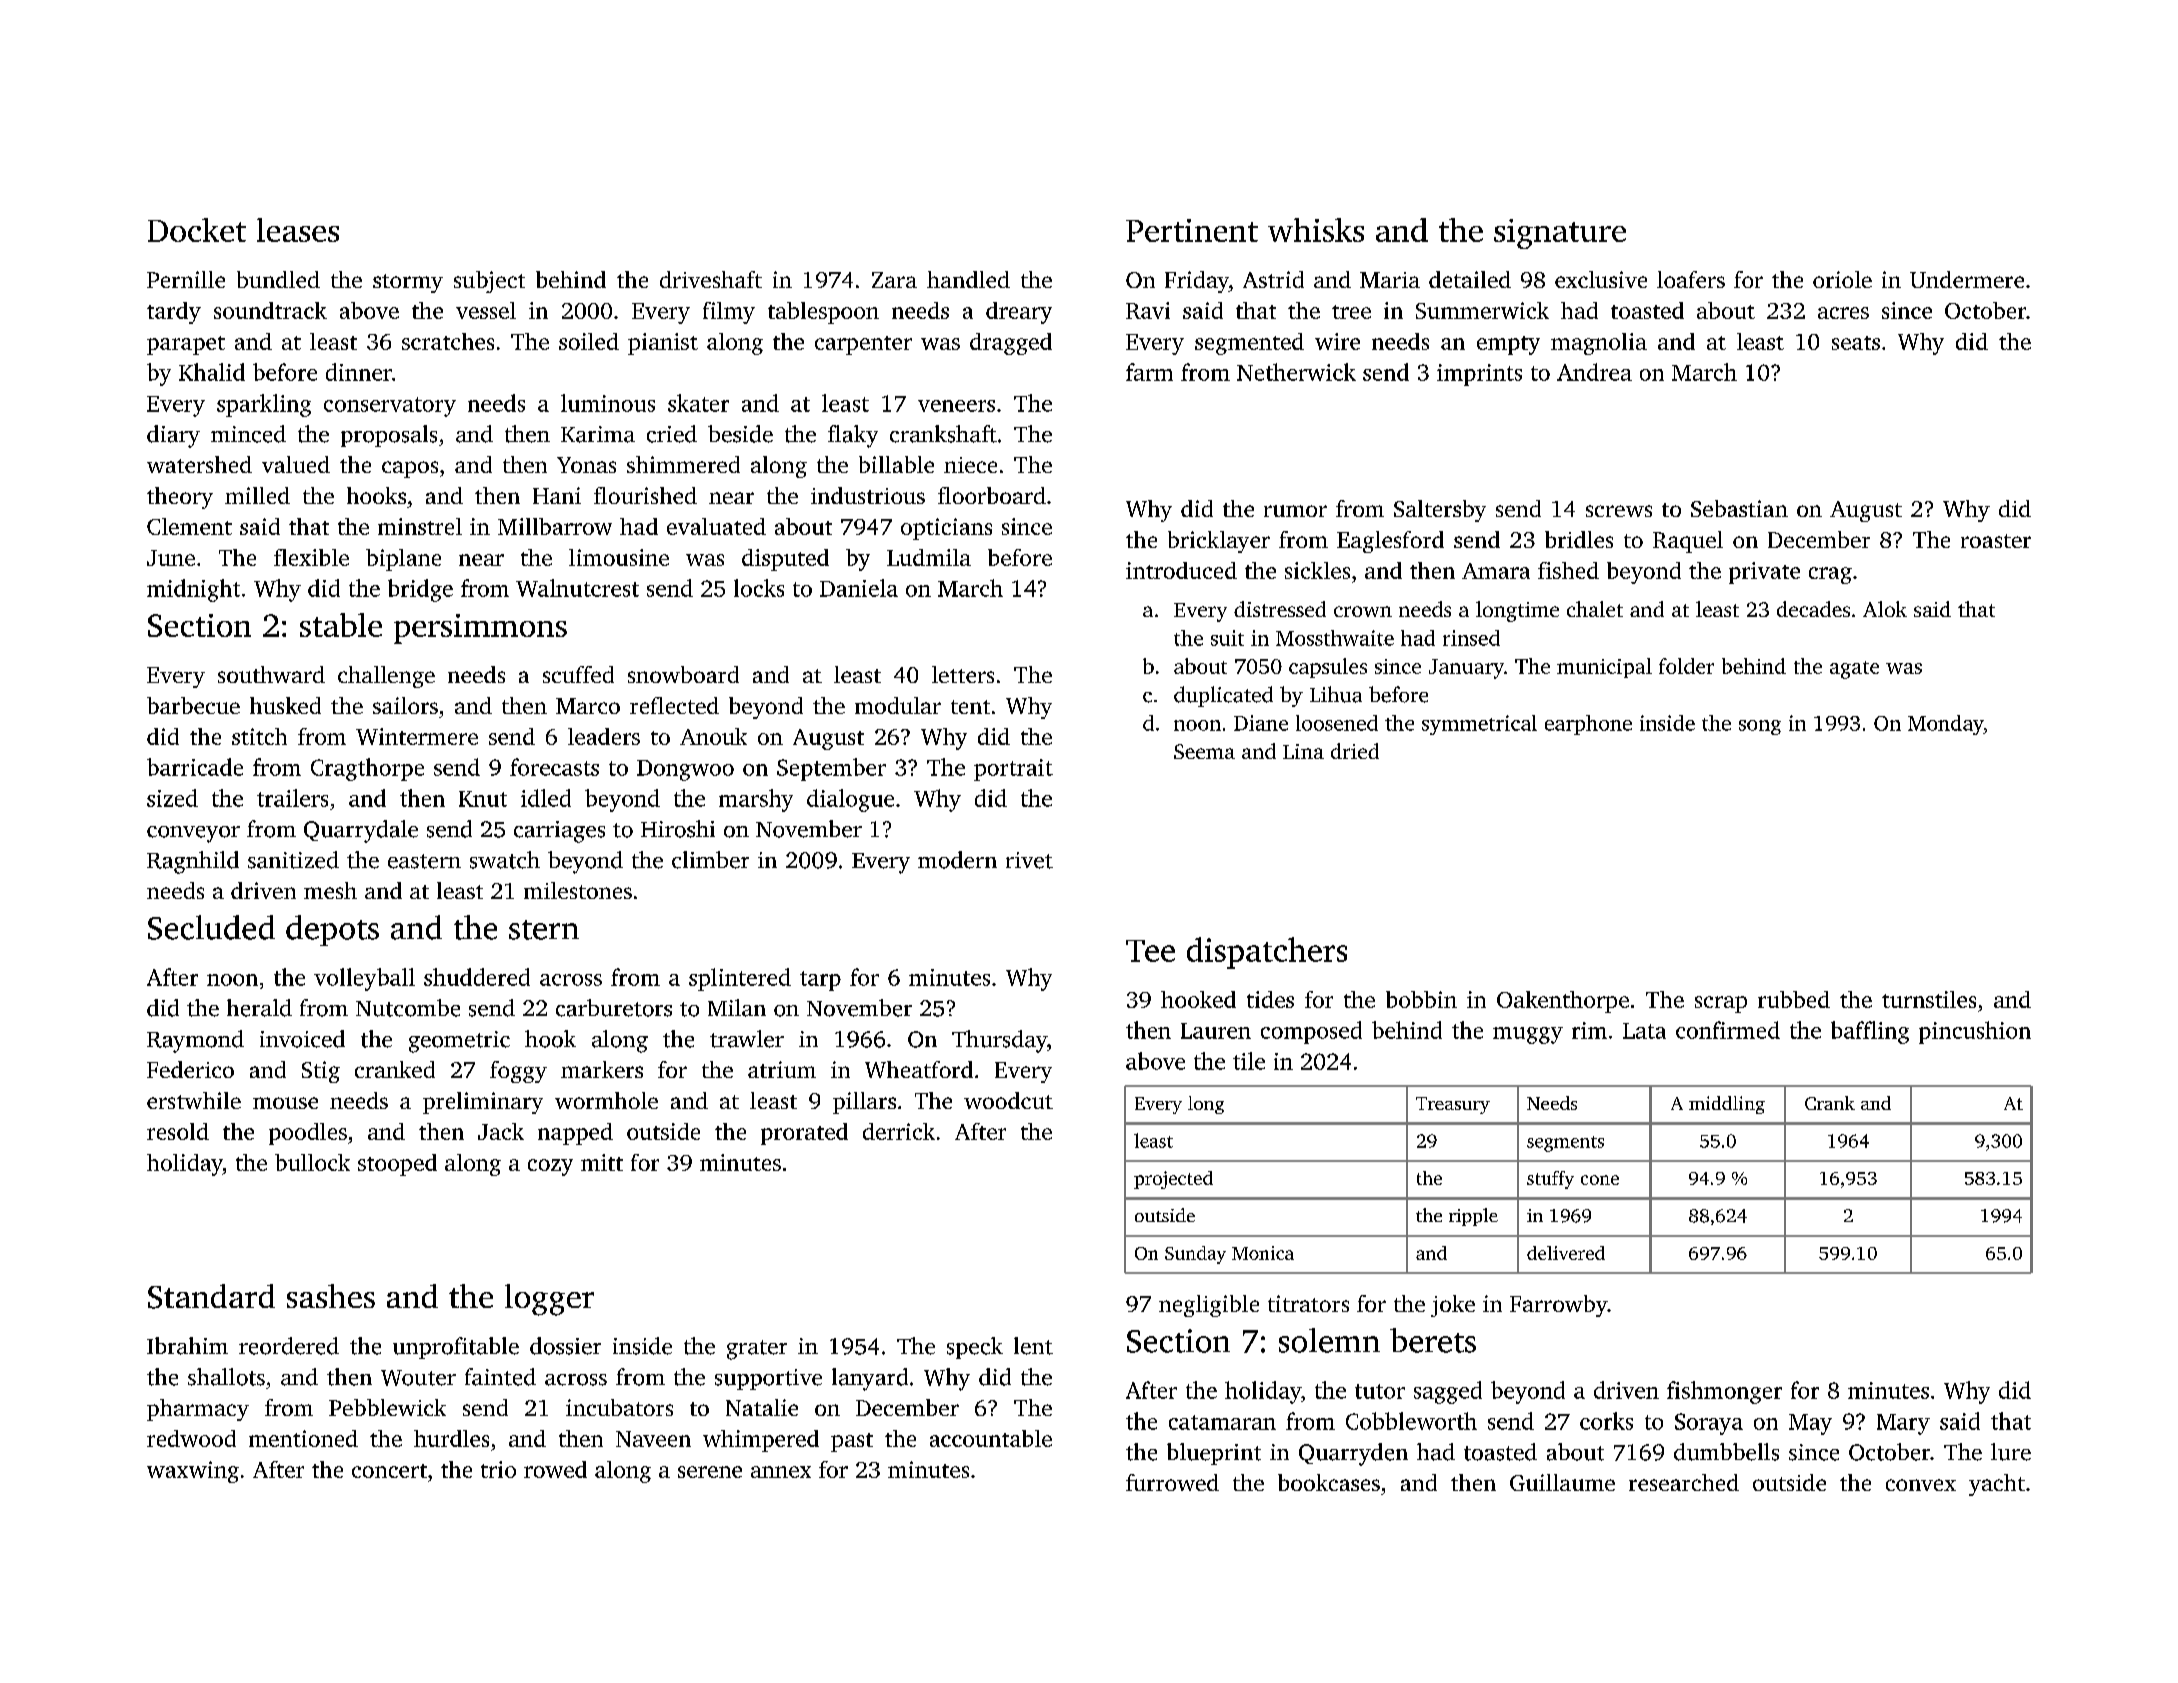 This page has height=1683, width=2178. I want to click on agate, so click(1854, 670).
